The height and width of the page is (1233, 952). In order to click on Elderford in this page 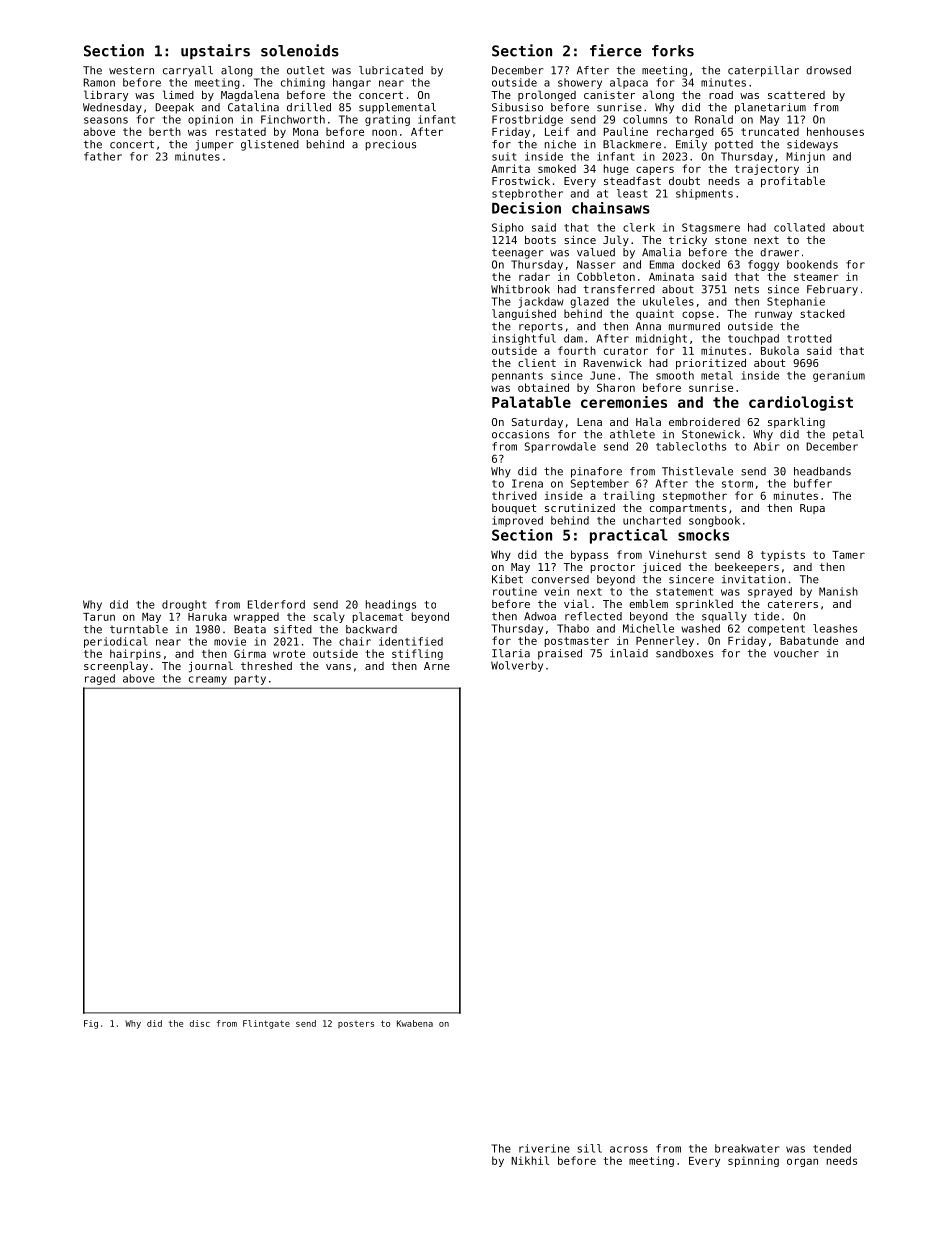, I will do `click(276, 604)`.
